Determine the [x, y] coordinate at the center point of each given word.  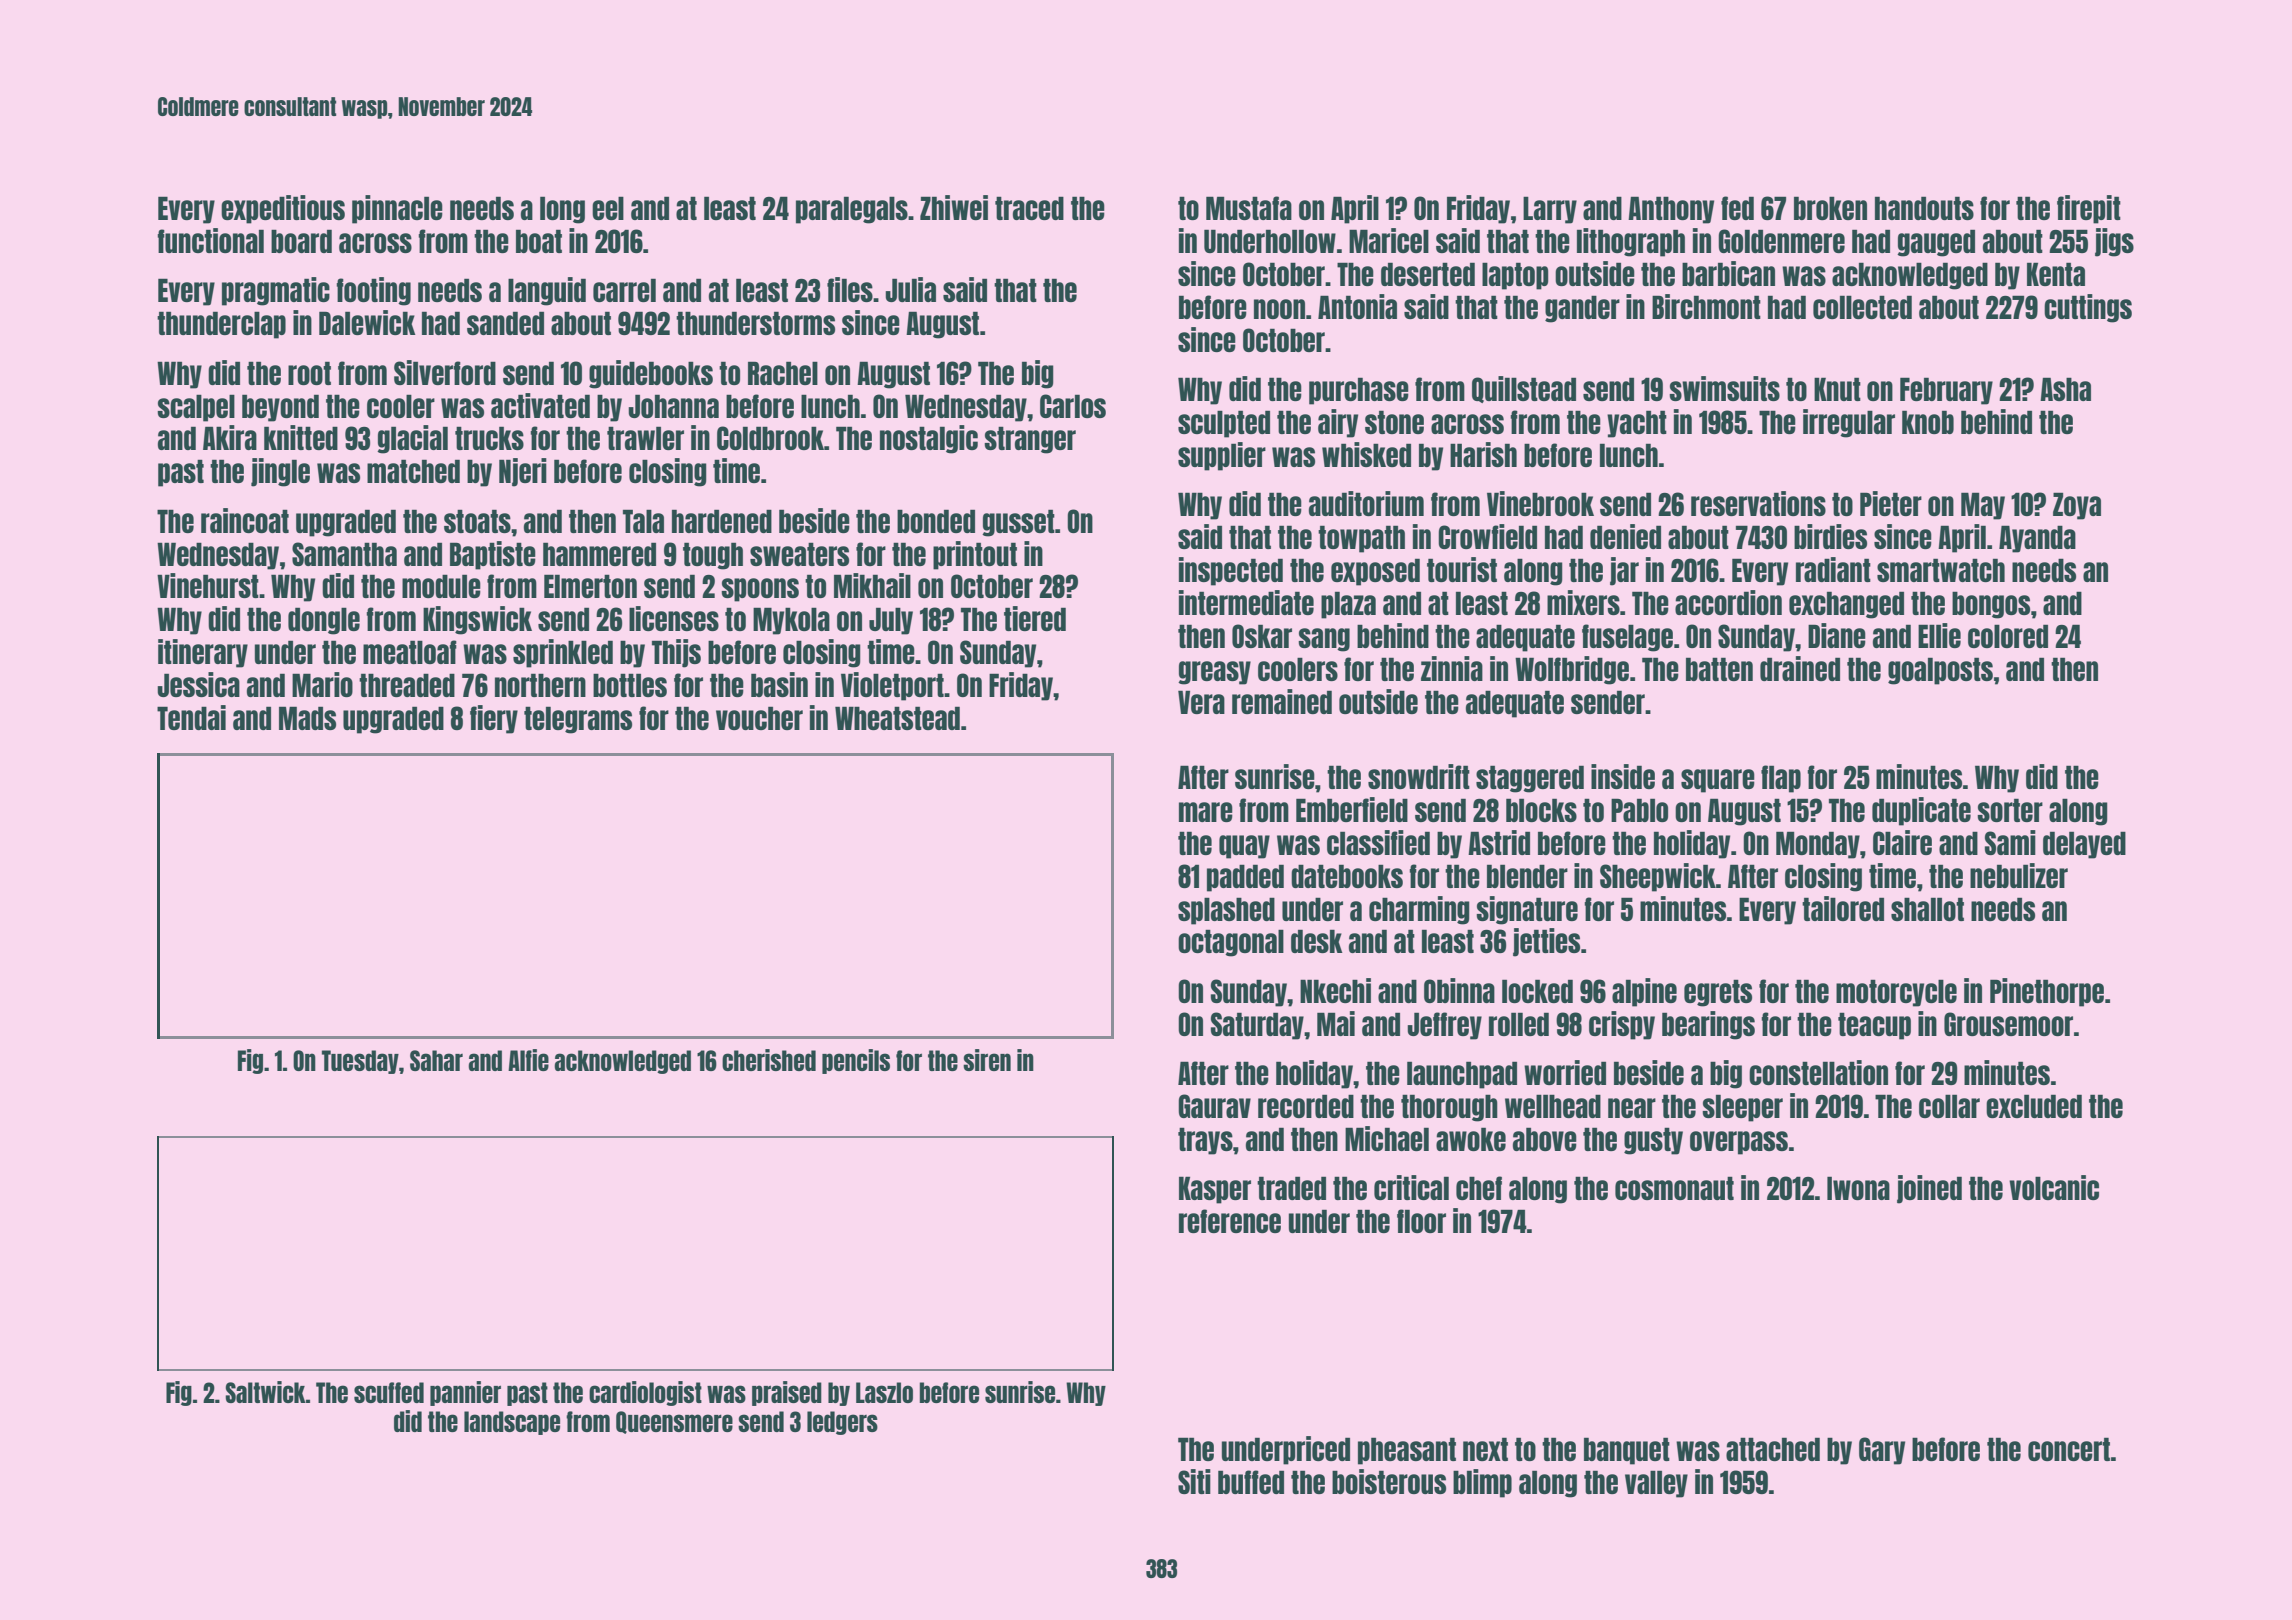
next [1485, 1449]
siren [987, 1060]
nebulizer [2019, 875]
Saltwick [265, 1392]
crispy [1622, 1025]
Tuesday [360, 1062]
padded [1245, 878]
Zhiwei [954, 207]
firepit [2089, 209]
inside [1623, 776]
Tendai [191, 717]
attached [1773, 1449]
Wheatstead [897, 718]
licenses [674, 618]
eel [608, 208]
